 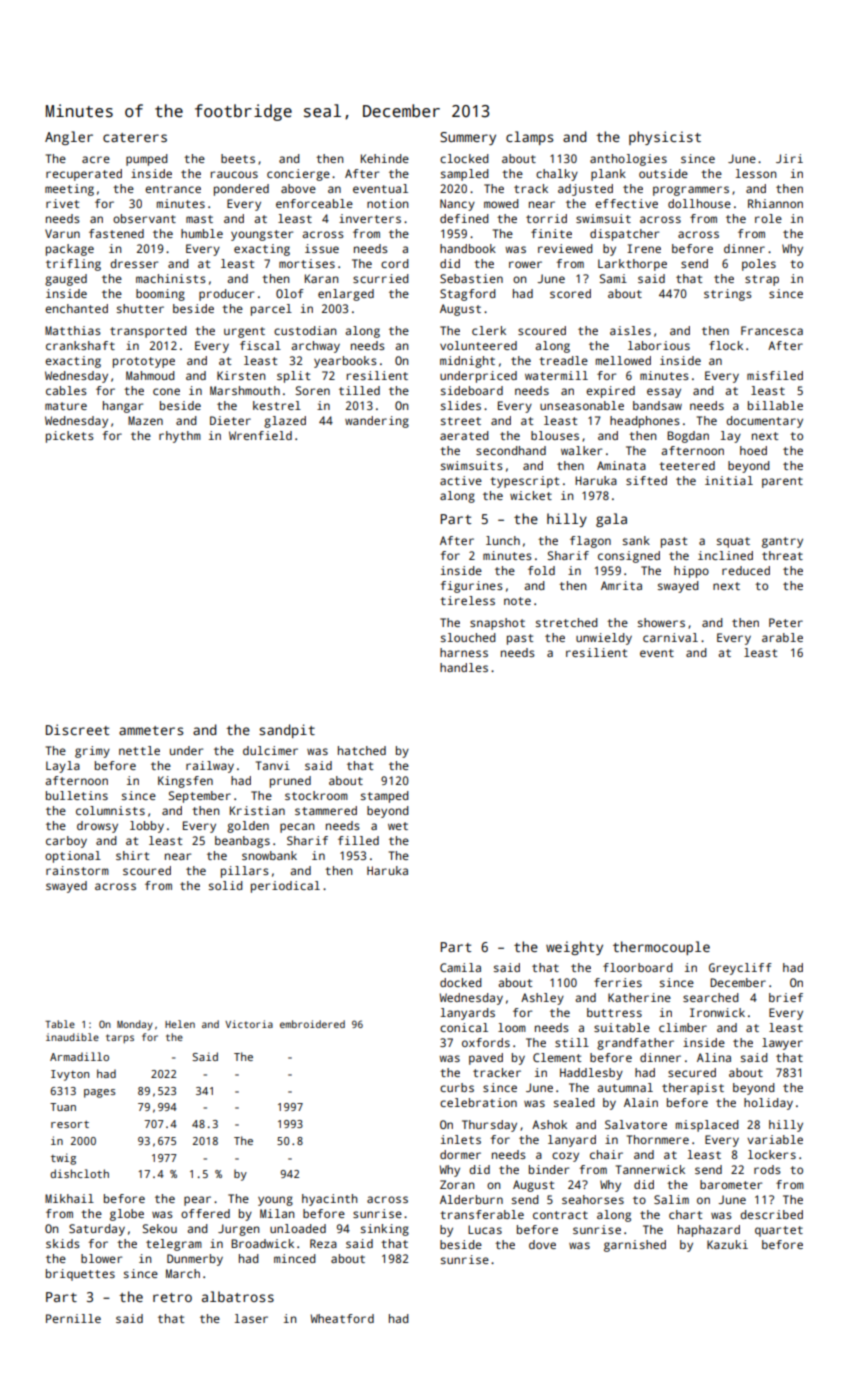 I want to click on pickets, so click(x=70, y=437).
